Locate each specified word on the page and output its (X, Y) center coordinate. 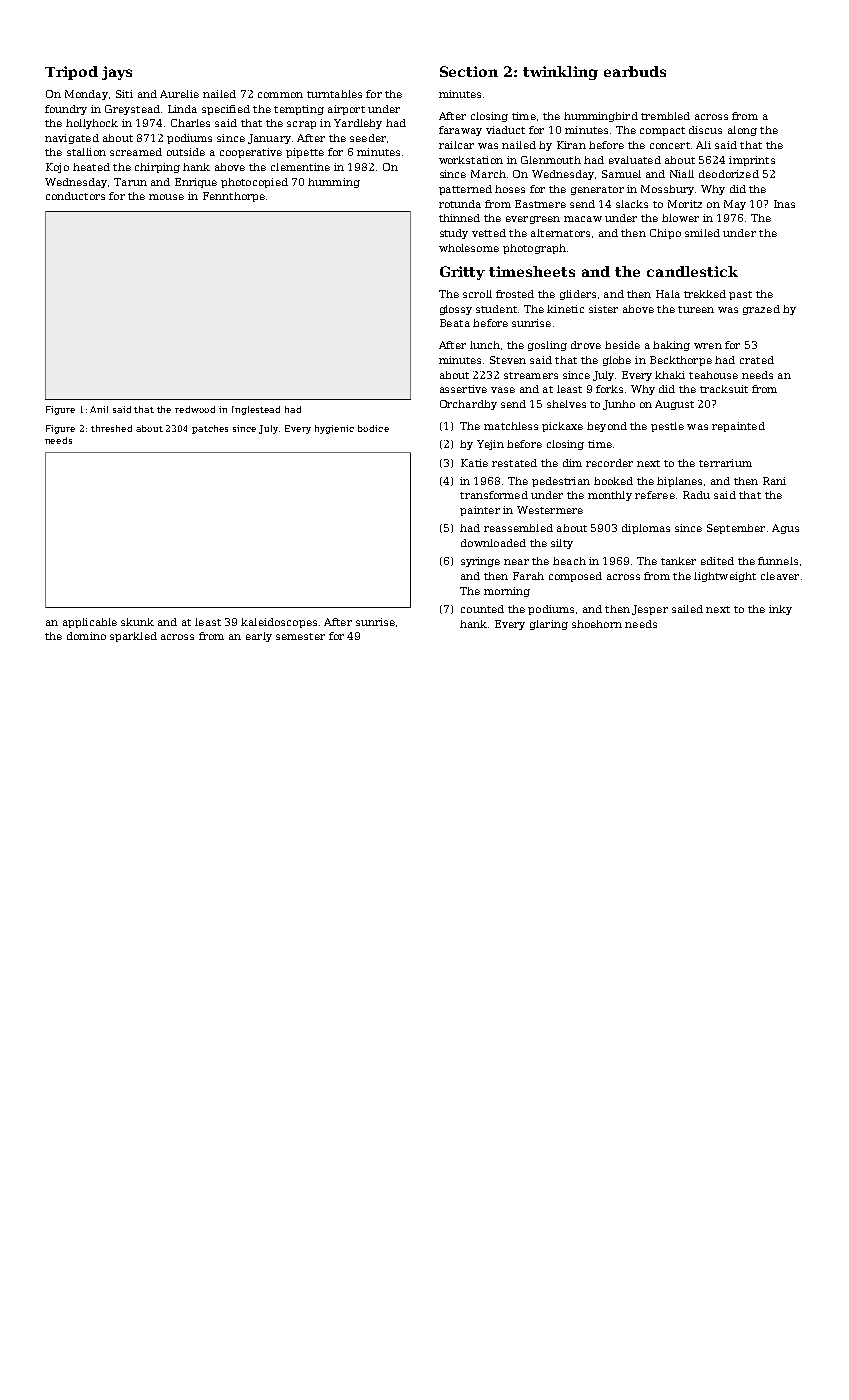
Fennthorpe (234, 197)
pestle (667, 427)
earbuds (635, 71)
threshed (111, 428)
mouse (166, 197)
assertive (463, 389)
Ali (703, 145)
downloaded (493, 543)
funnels (778, 561)
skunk (137, 622)
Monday (86, 95)
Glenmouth (551, 160)
